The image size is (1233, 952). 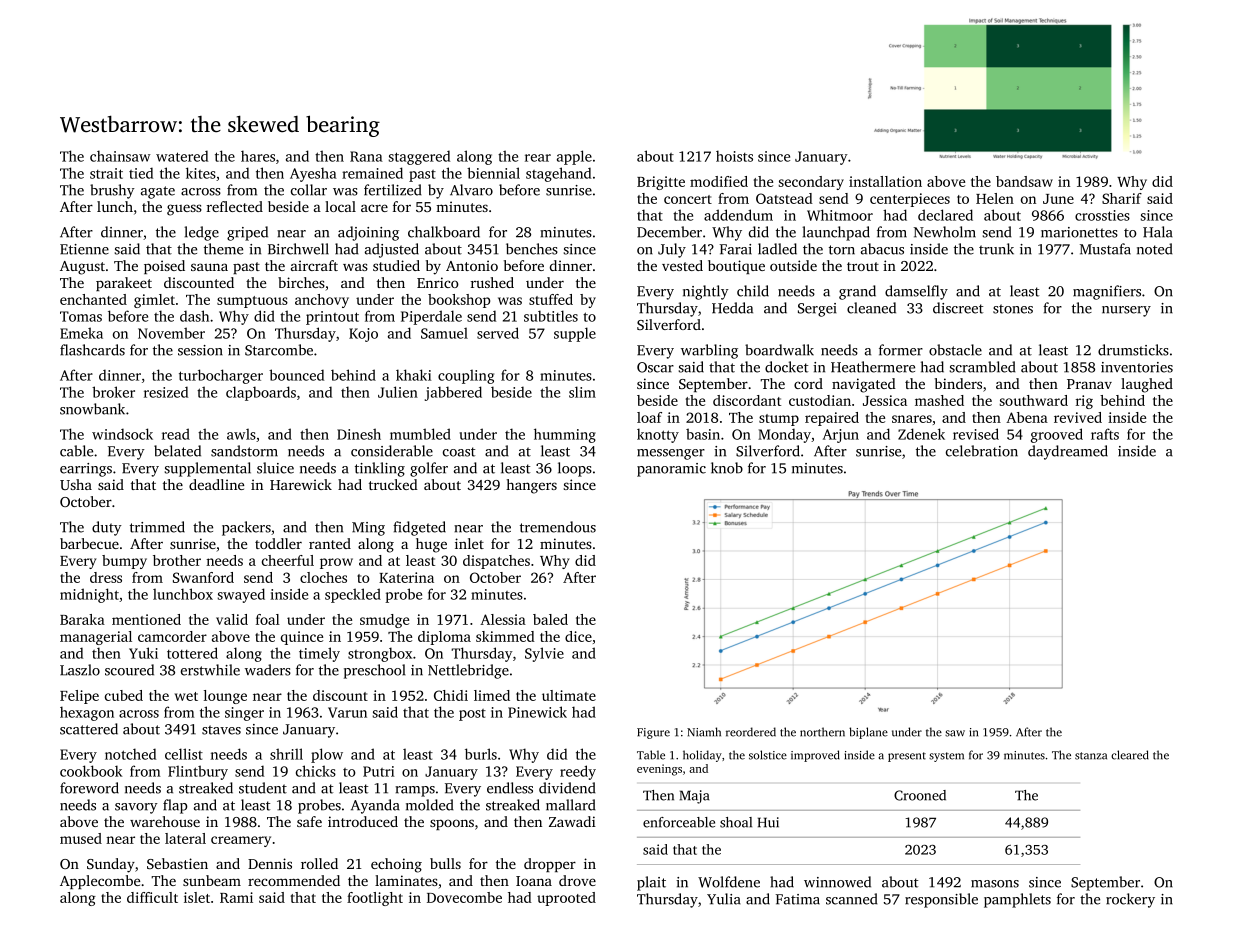 I want to click on difficult, so click(x=152, y=897).
